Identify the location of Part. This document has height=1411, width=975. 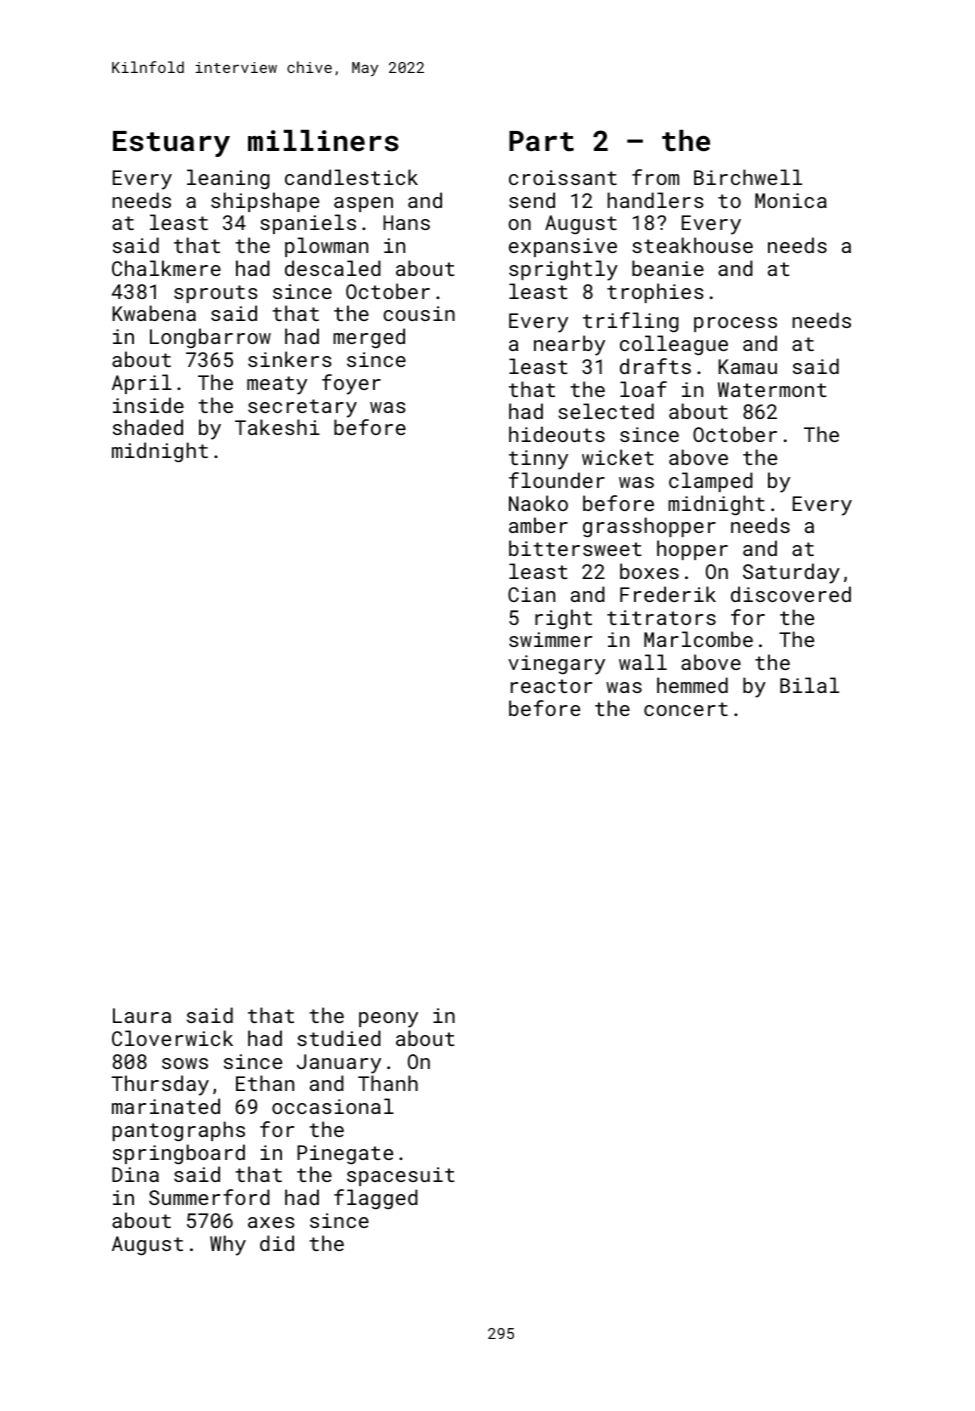
(541, 141).
